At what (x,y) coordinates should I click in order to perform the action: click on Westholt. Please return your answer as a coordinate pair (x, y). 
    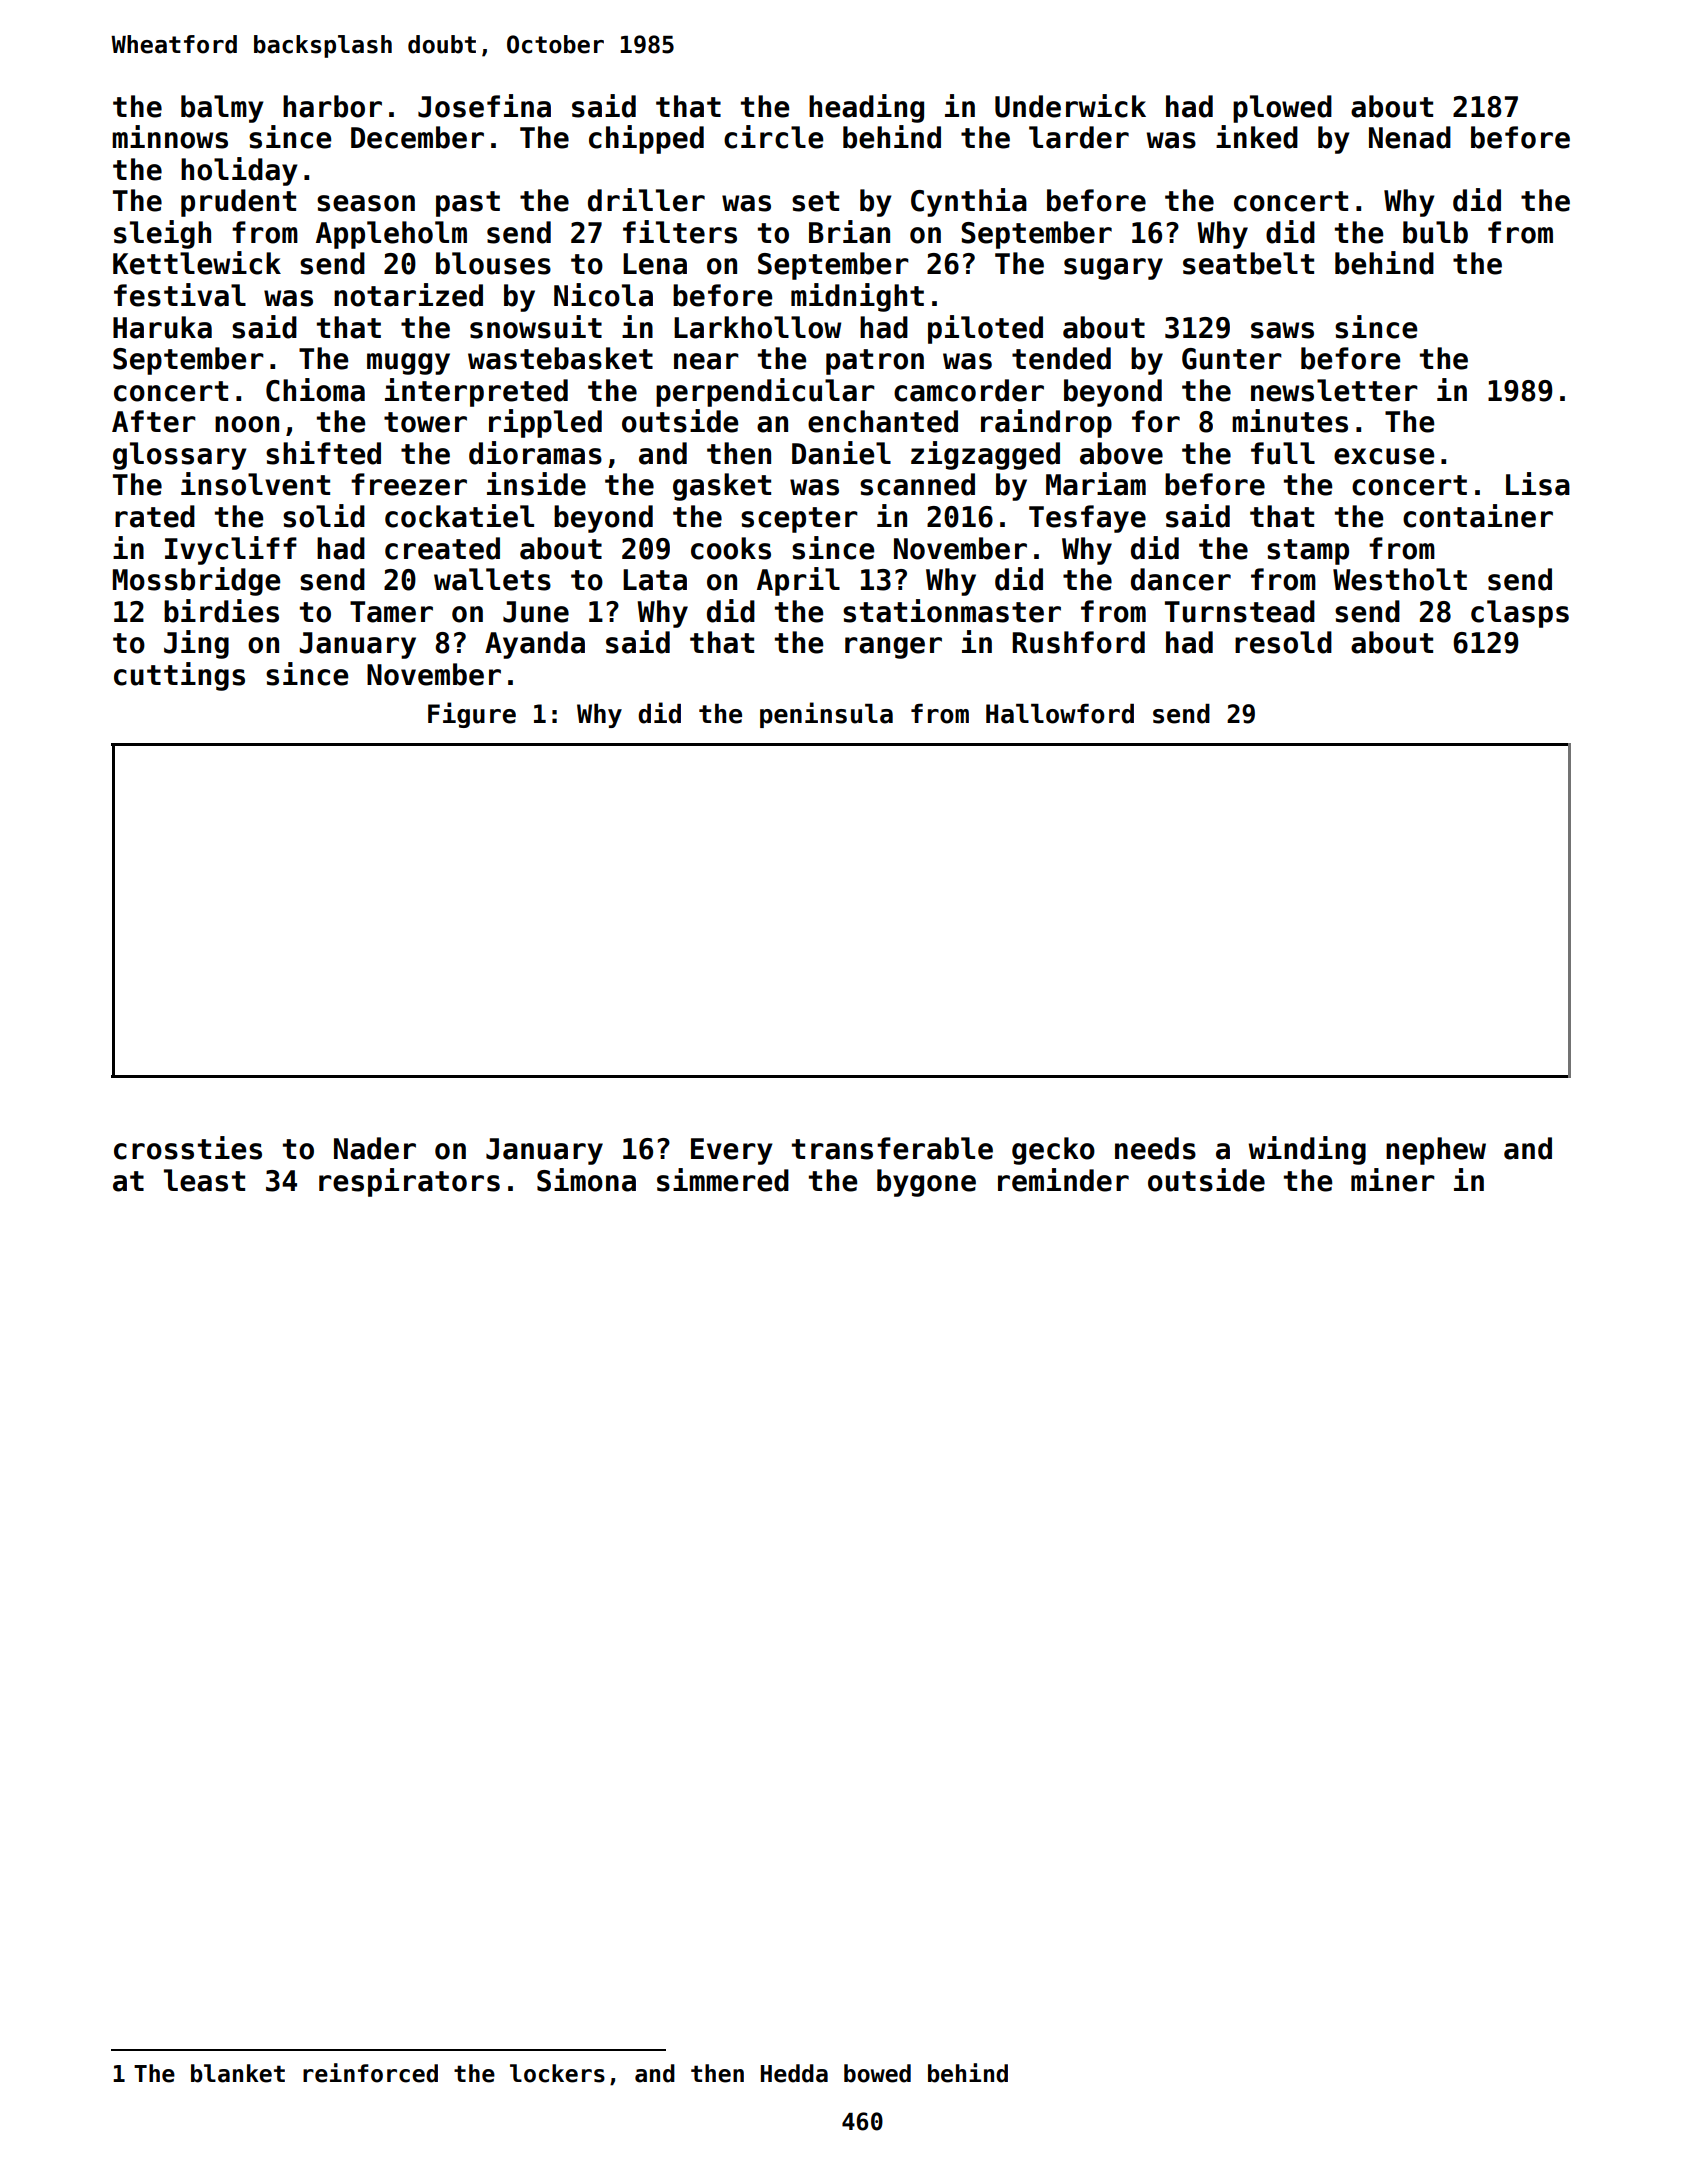
    Looking at the image, I should click on (1400, 579).
